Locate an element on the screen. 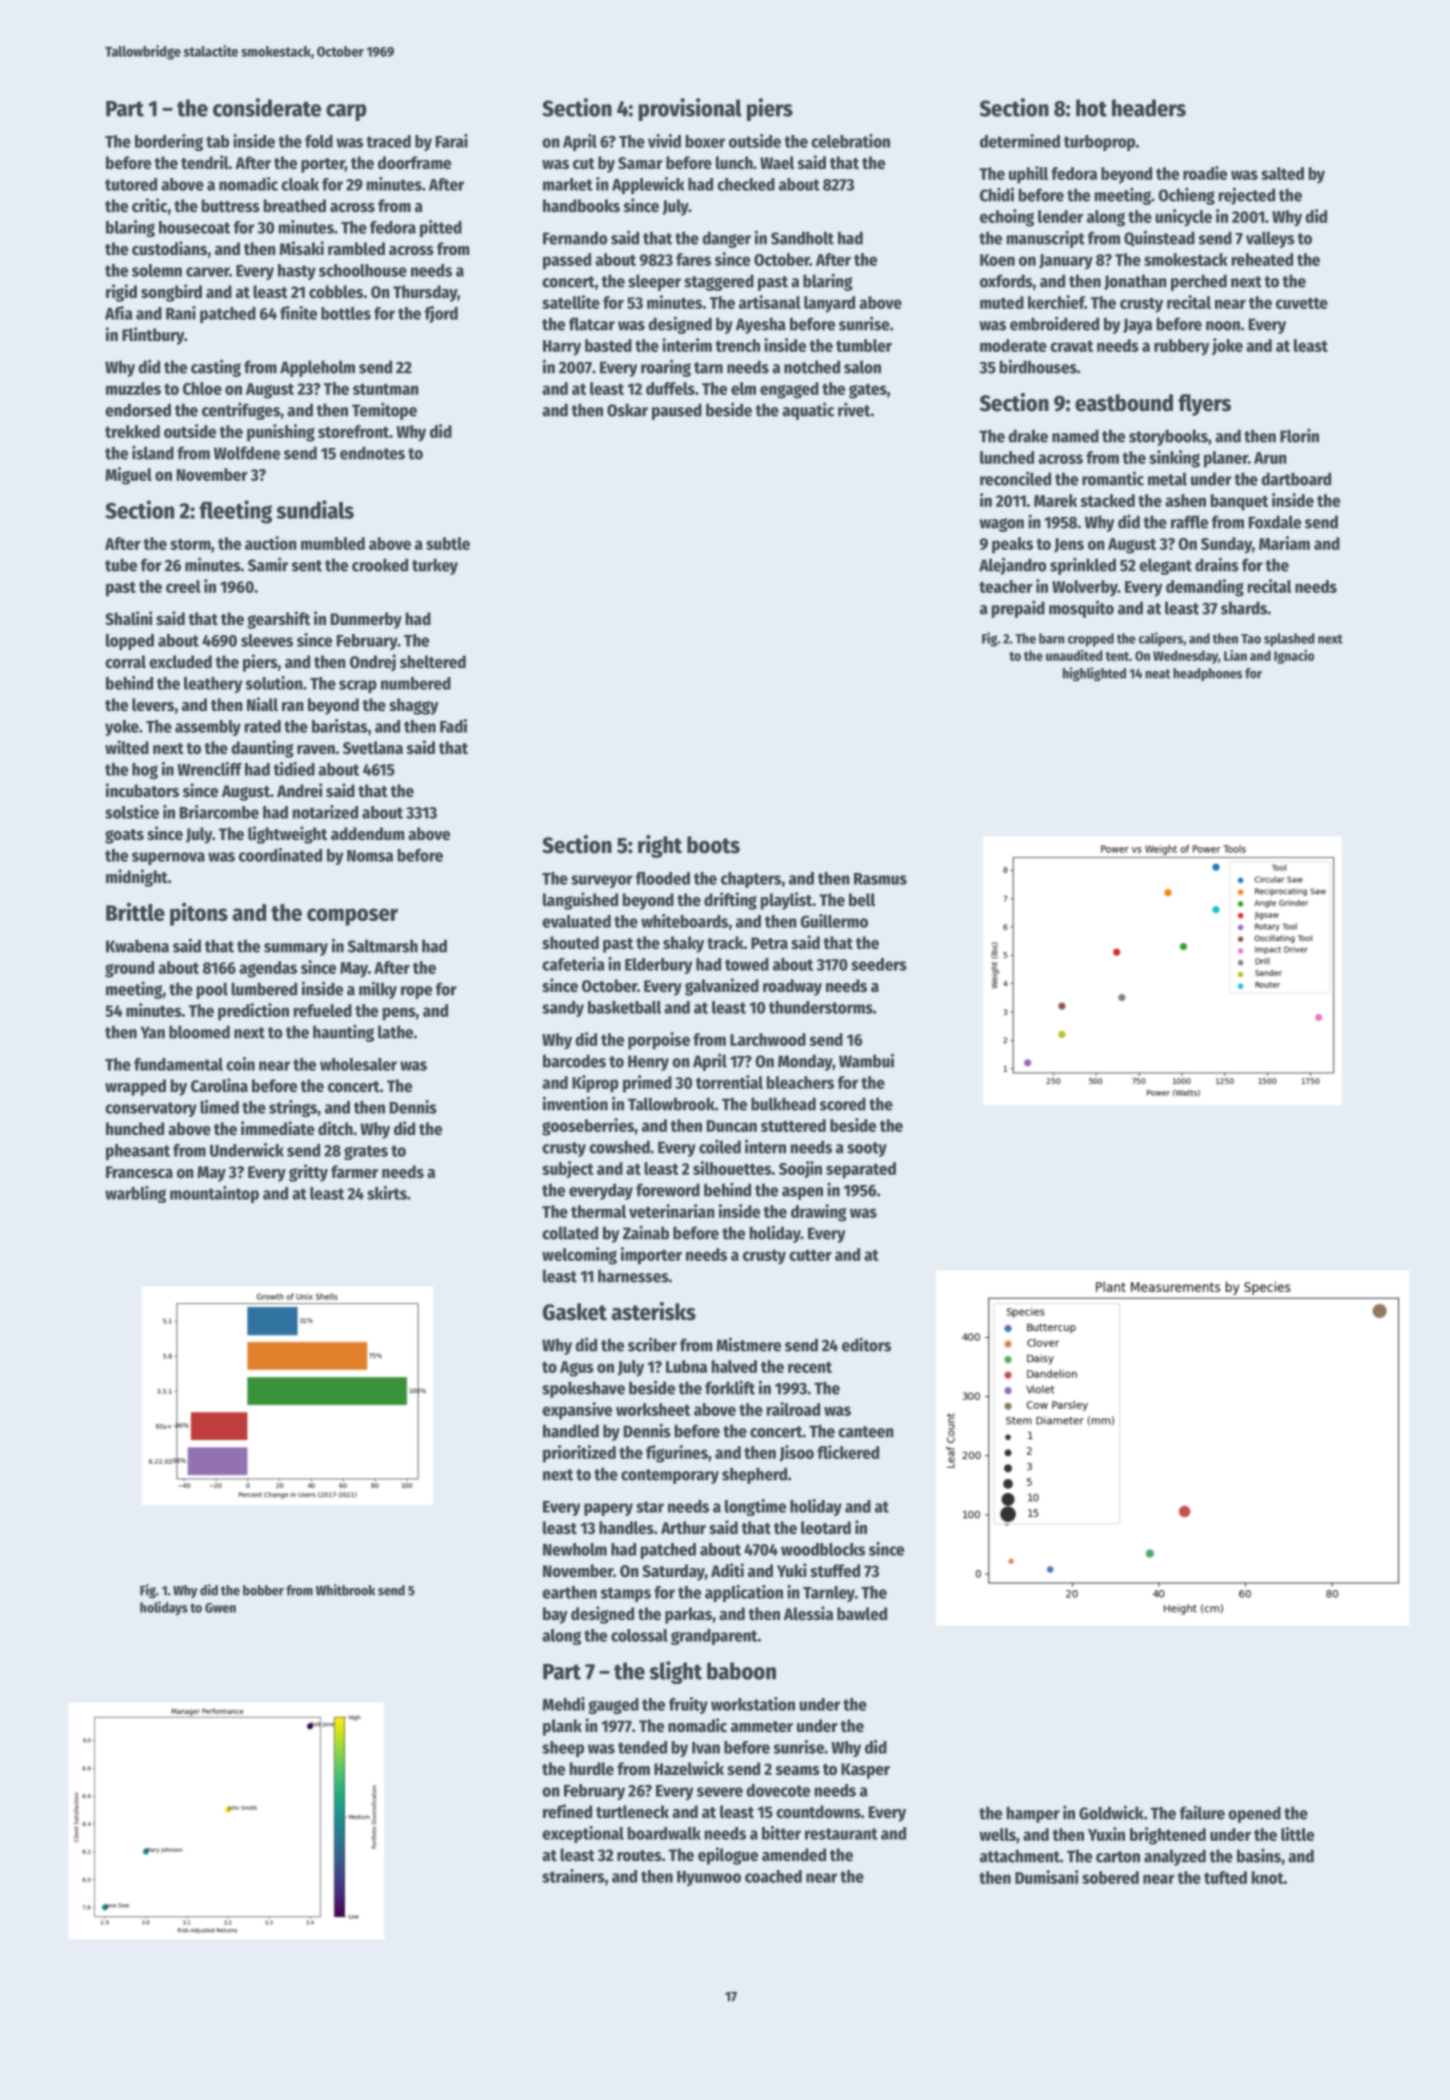 The width and height of the screenshot is (1450, 2100). Mistmere is located at coordinates (748, 1344).
